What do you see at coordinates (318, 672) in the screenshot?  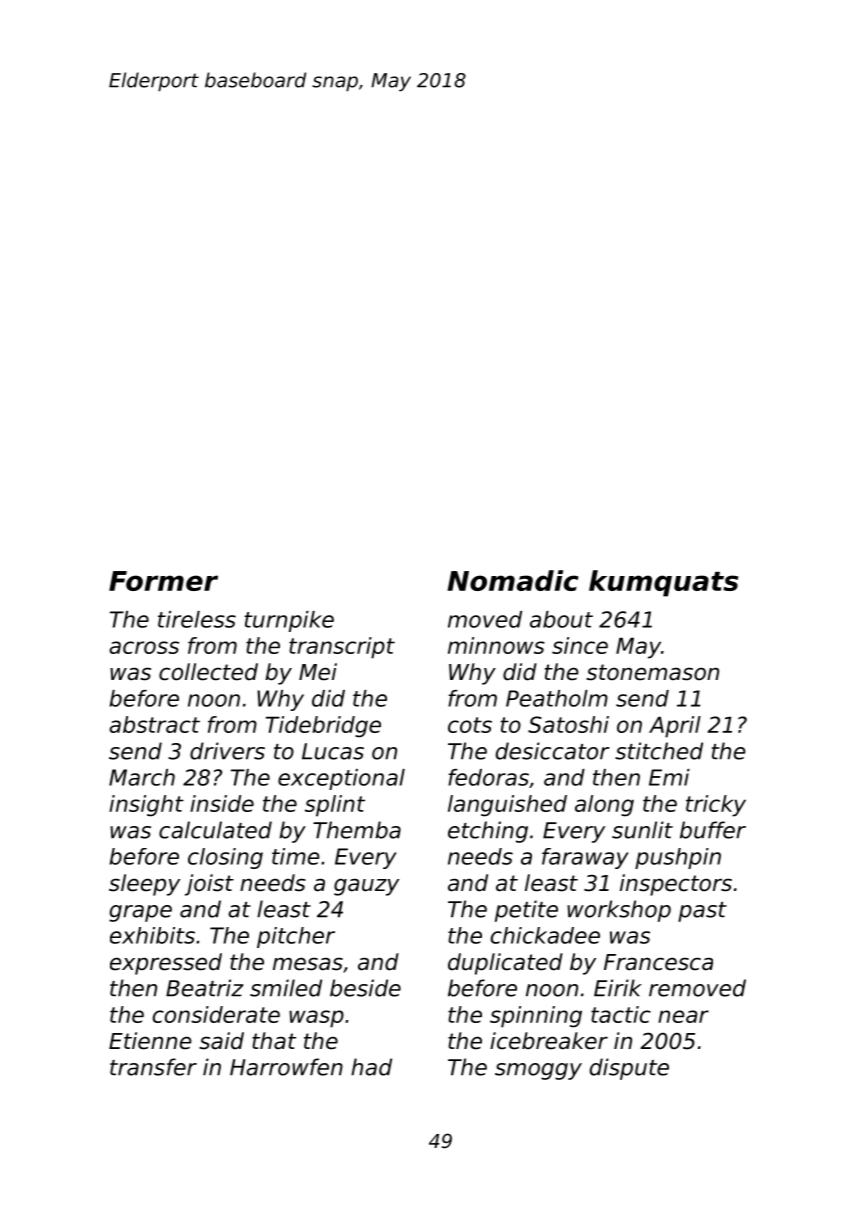 I see `Mei` at bounding box center [318, 672].
